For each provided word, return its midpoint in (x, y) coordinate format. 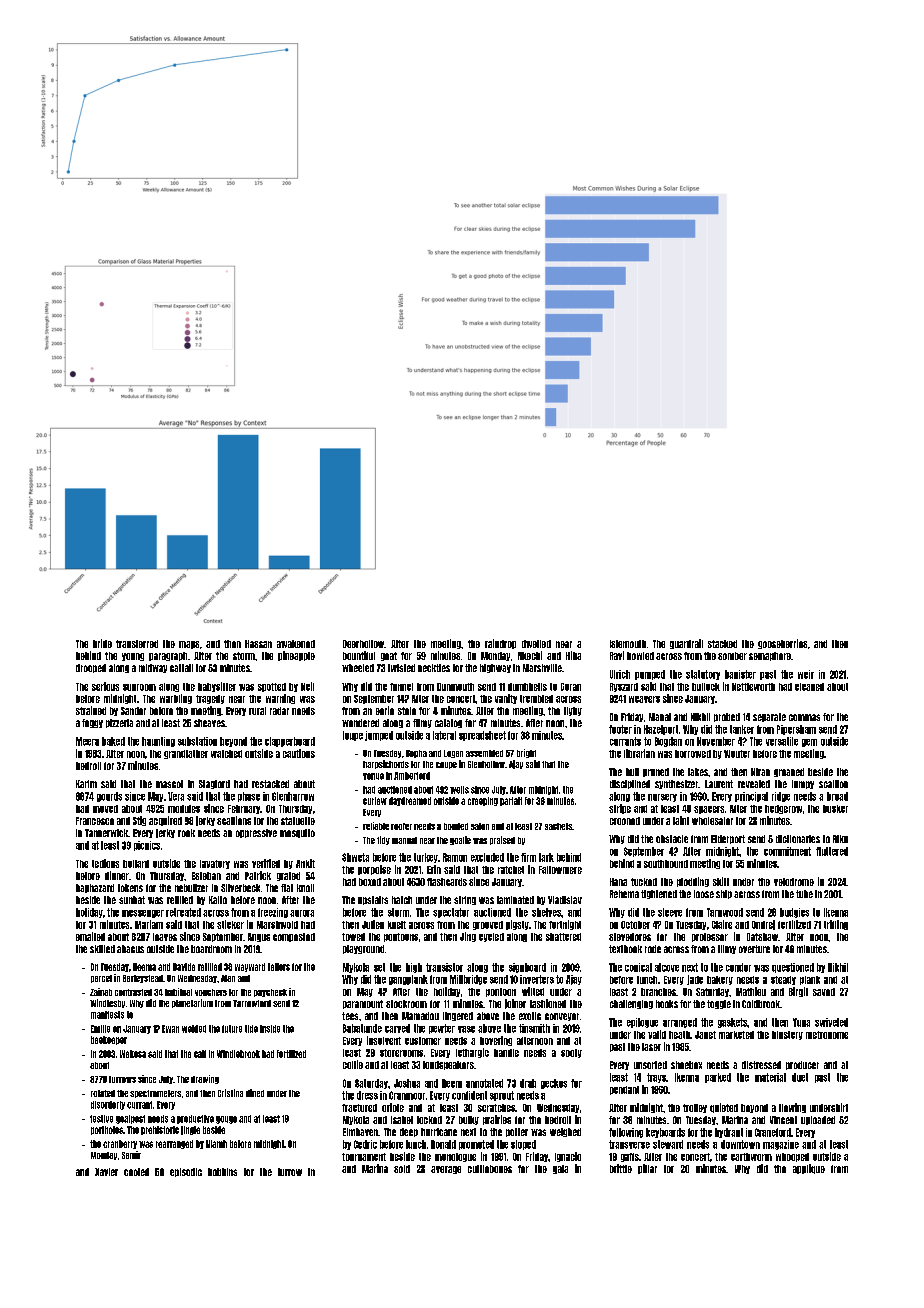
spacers (709, 810)
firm (528, 857)
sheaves (209, 723)
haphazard (95, 888)
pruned (656, 772)
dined (255, 1093)
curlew (375, 801)
